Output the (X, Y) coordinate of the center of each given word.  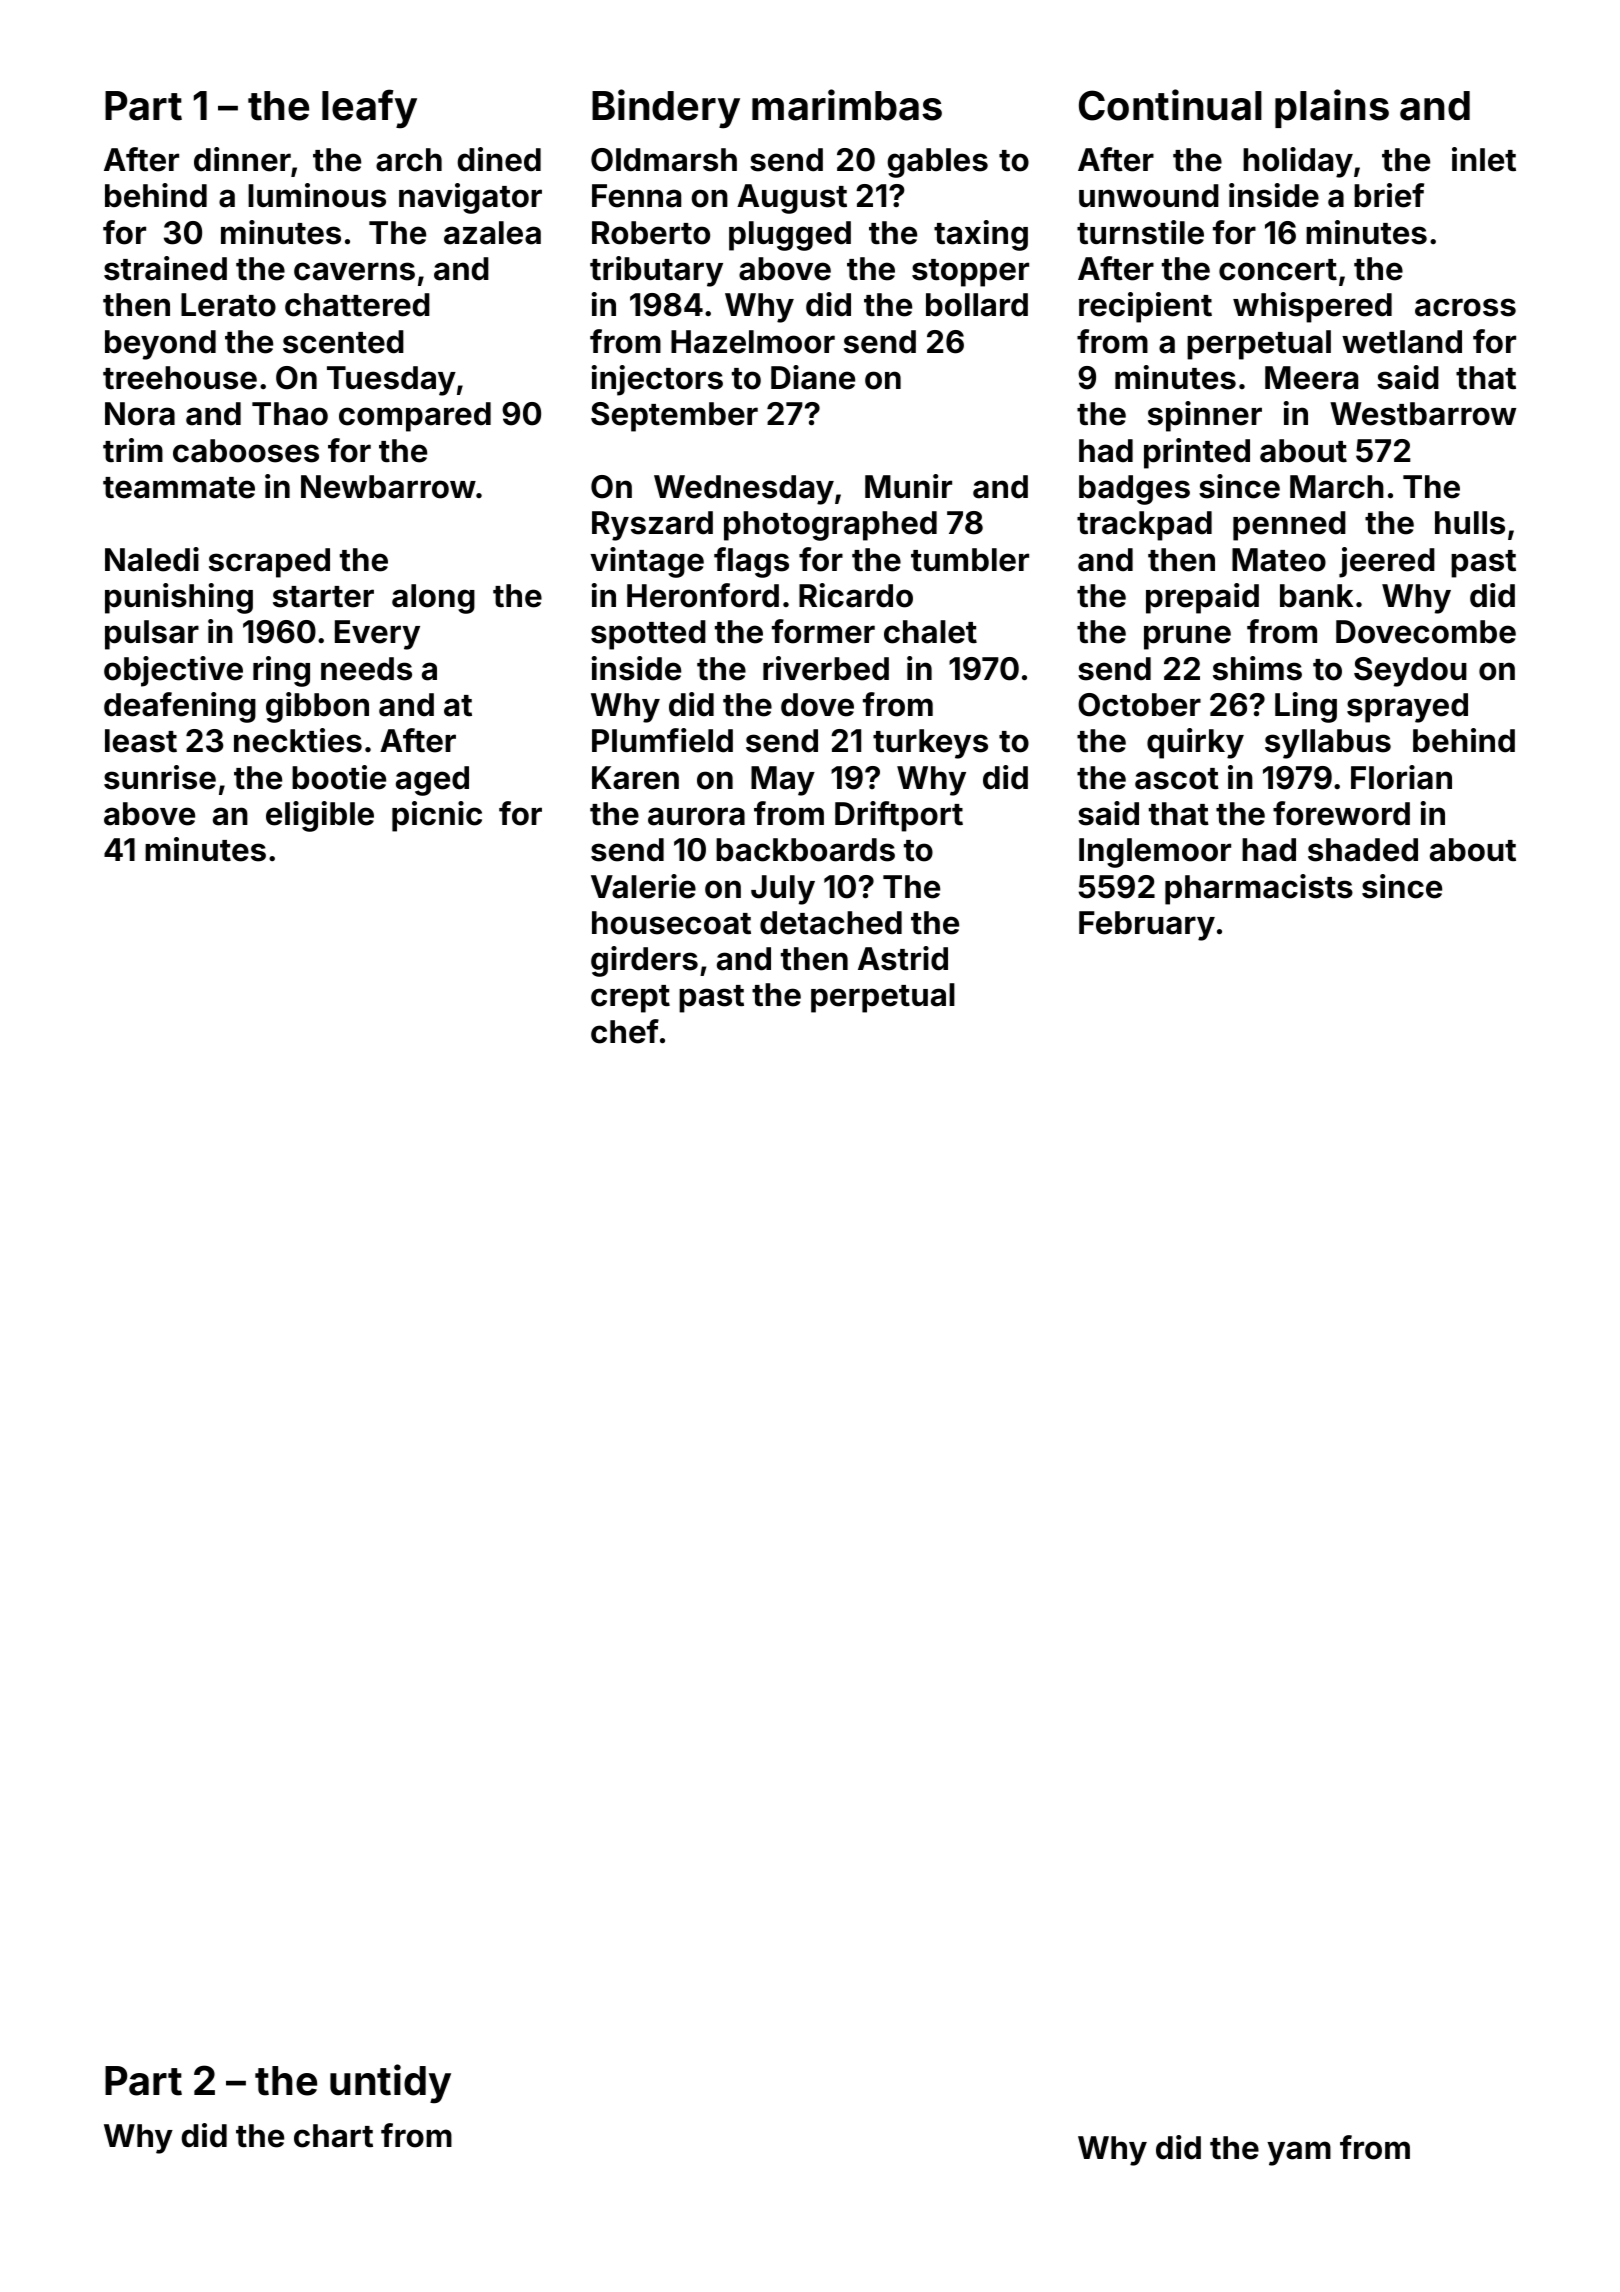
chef (625, 1031)
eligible (320, 816)
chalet (930, 632)
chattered (357, 305)
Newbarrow (388, 487)
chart (333, 2136)
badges (1134, 490)
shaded (1363, 850)
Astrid (903, 958)
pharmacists (1259, 889)
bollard (977, 305)
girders (644, 961)
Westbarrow (1423, 414)
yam (1299, 2153)
